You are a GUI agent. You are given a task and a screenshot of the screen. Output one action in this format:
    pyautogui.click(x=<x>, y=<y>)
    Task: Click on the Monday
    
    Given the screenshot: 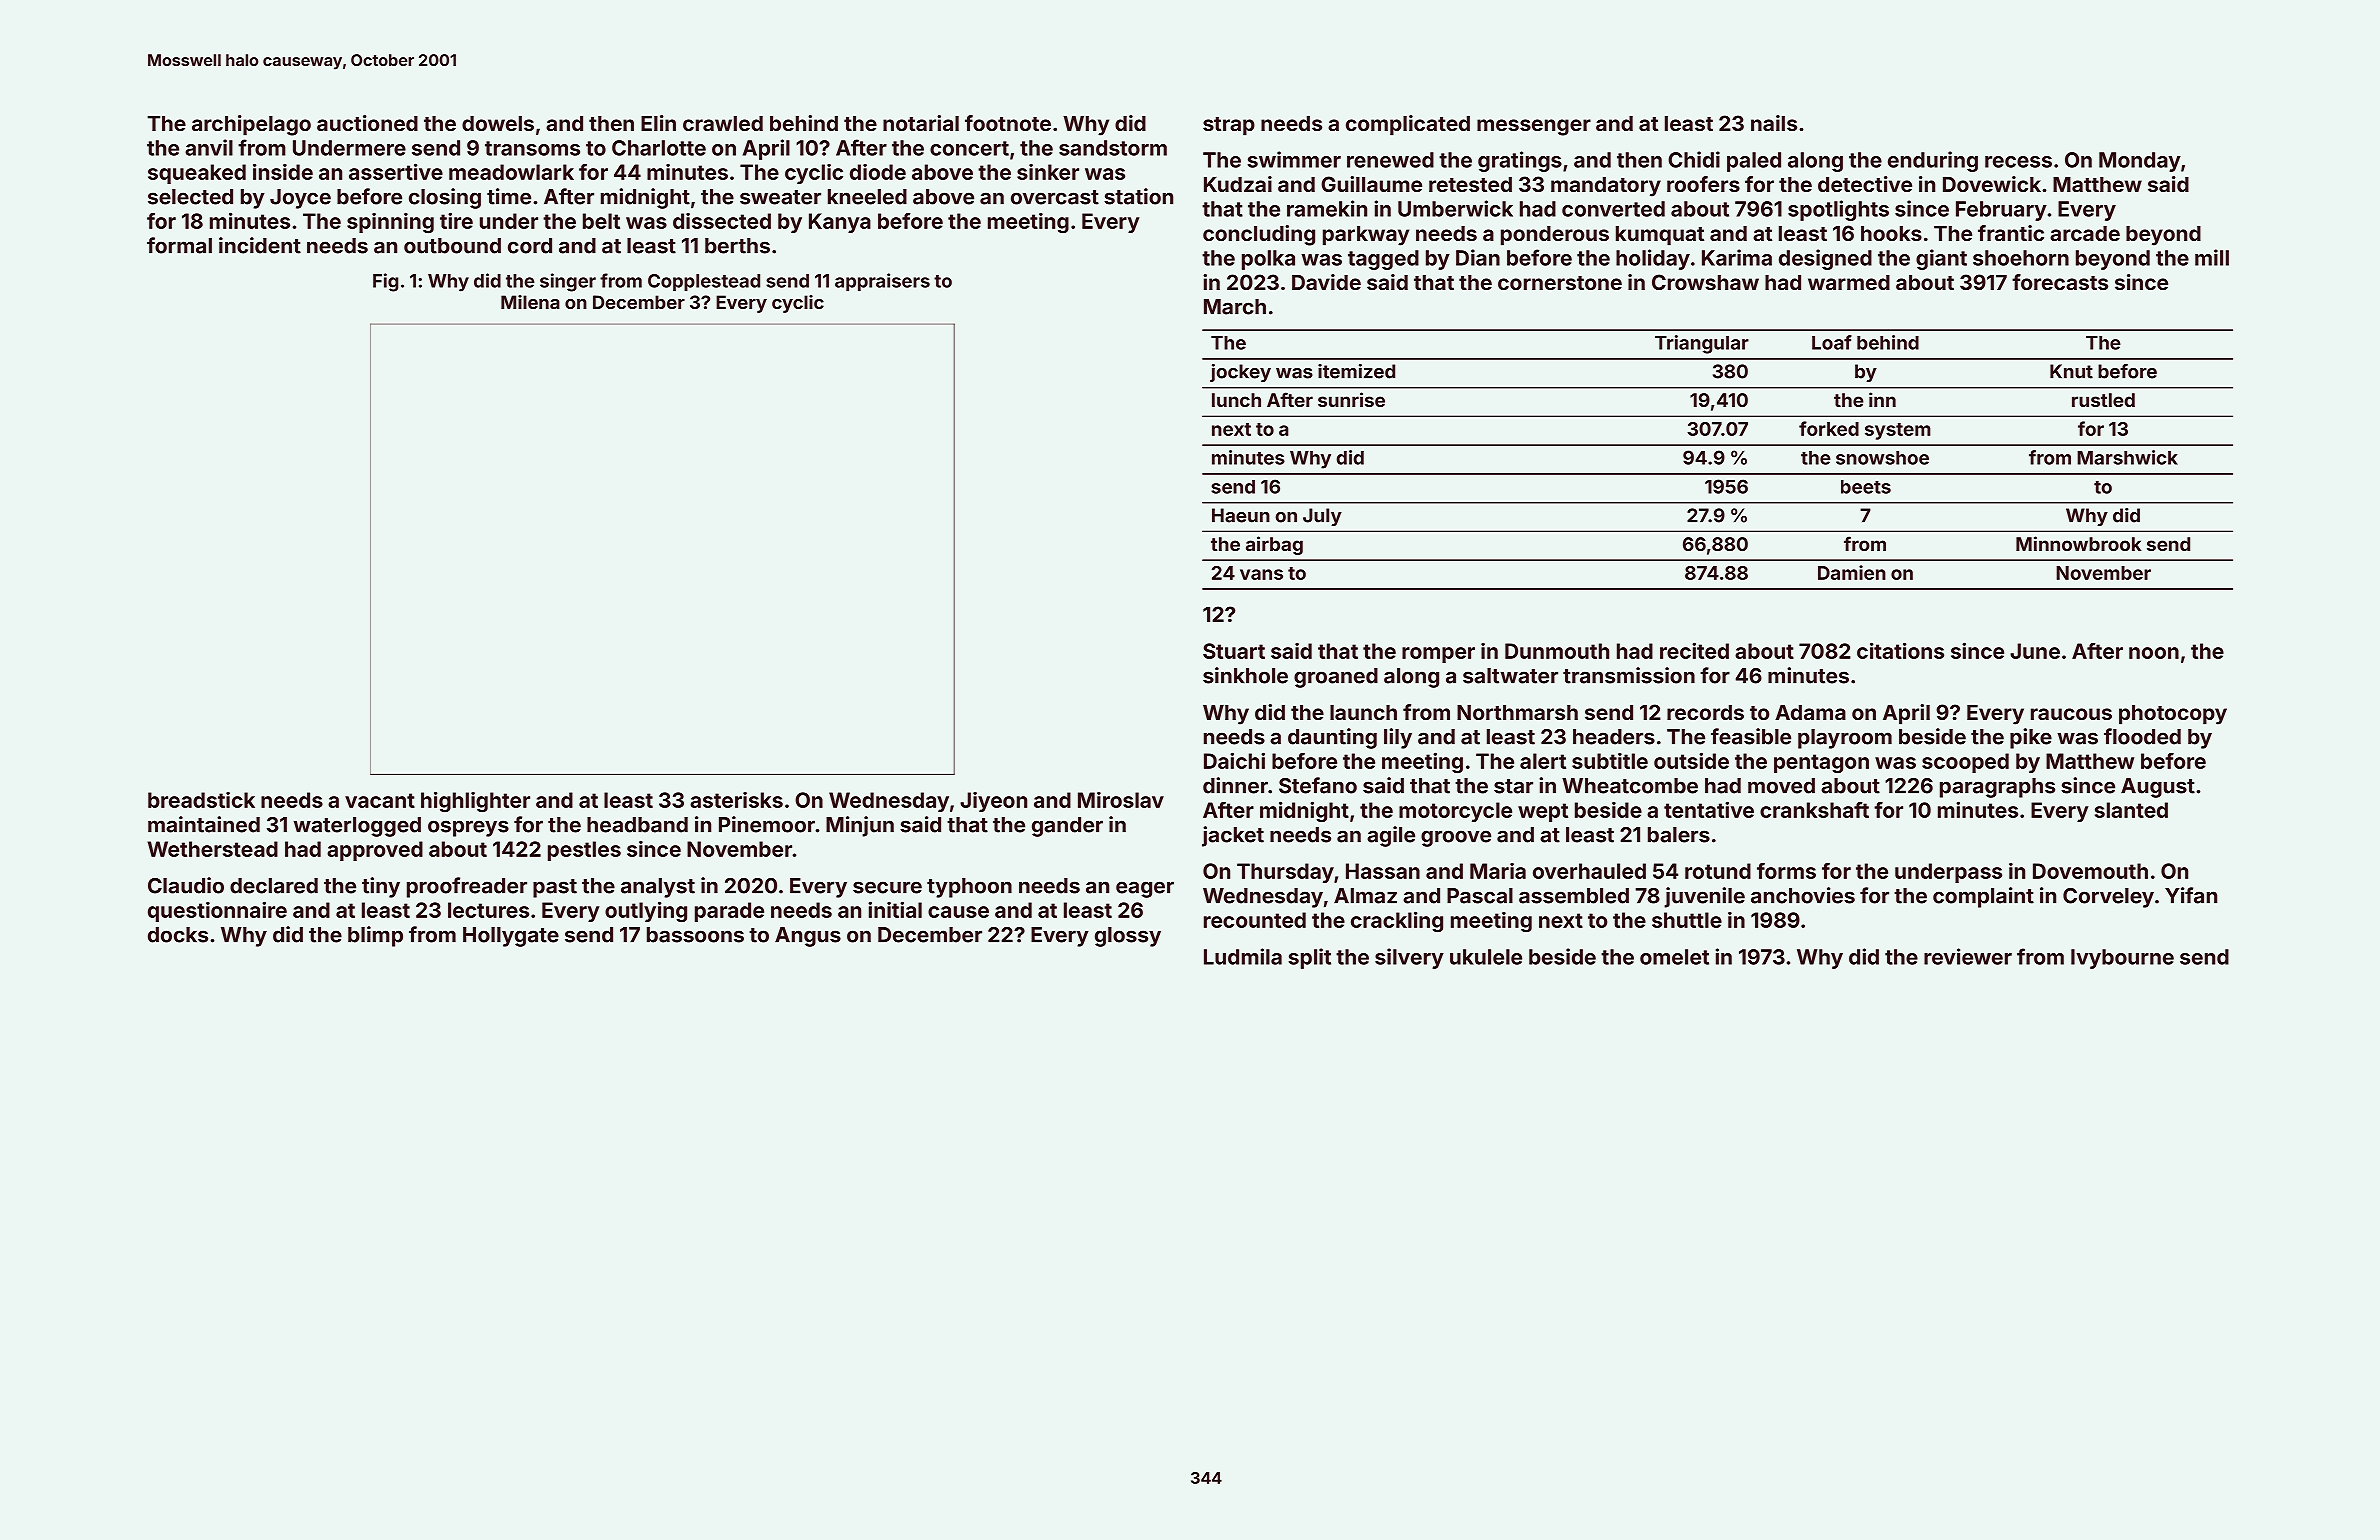 What is the action you would take?
    pyautogui.click(x=2140, y=162)
